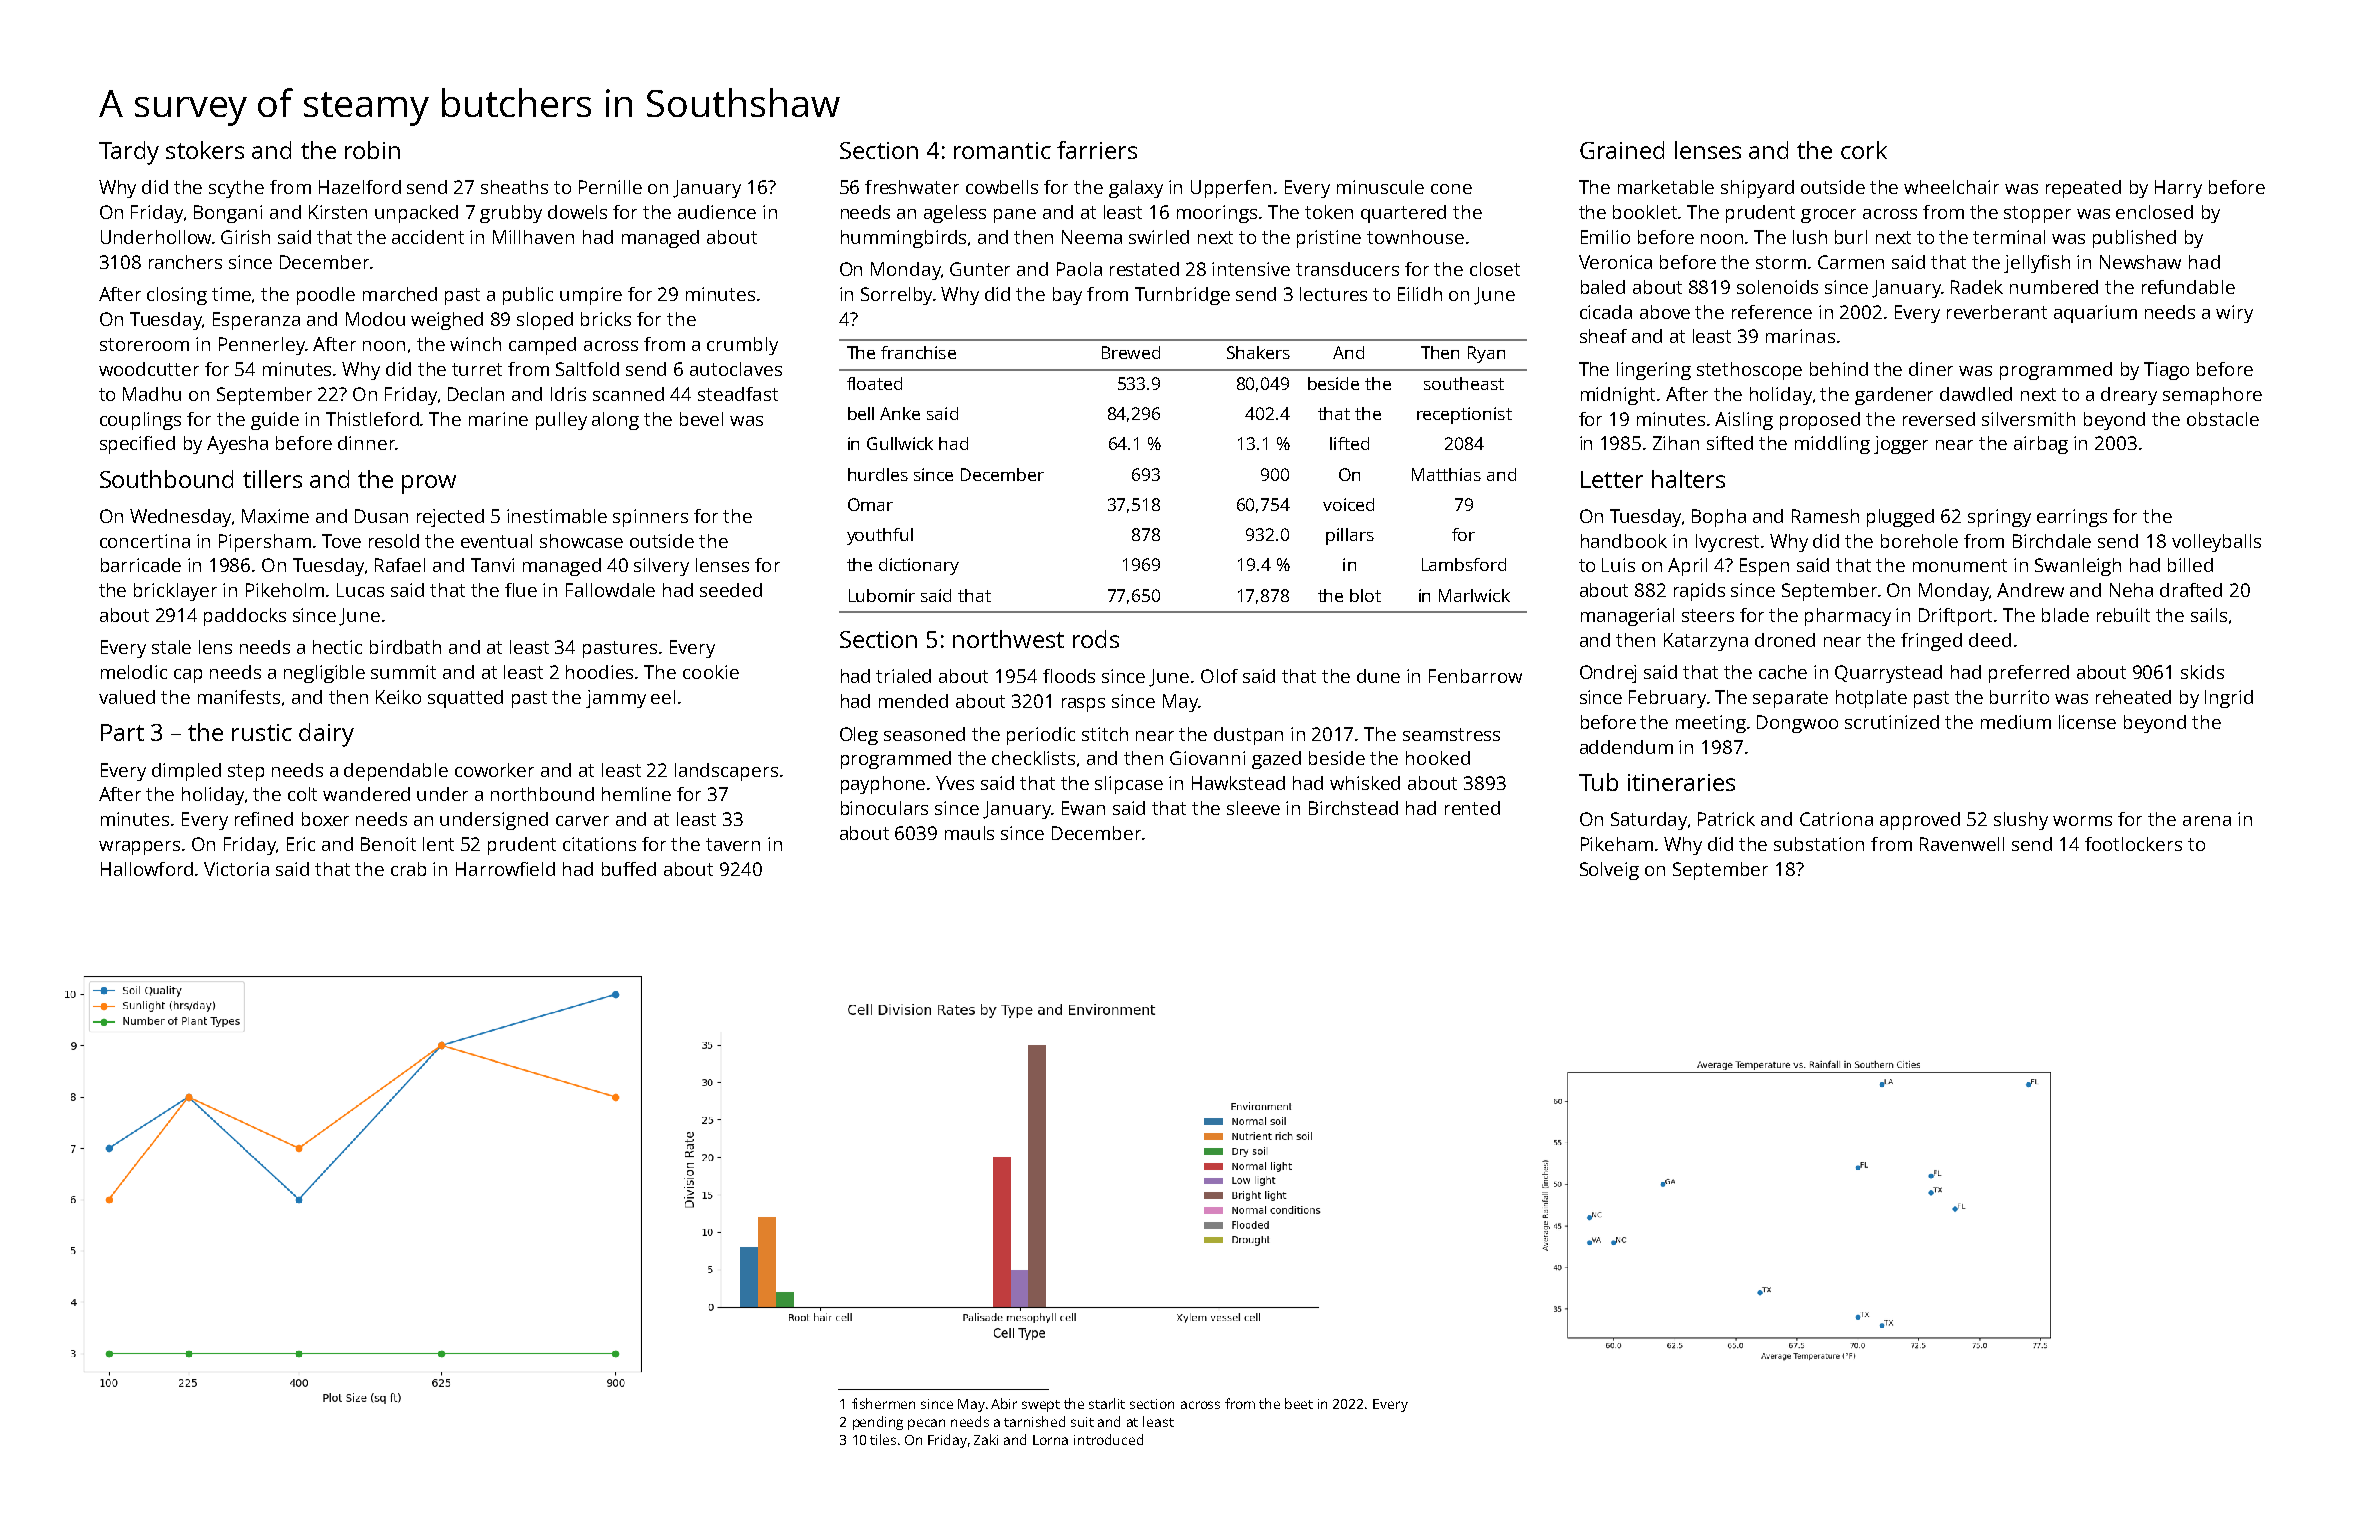 Image resolution: width=2365 pixels, height=1530 pixels. Describe the element at coordinates (141, 565) in the page. I see `barricade` at that location.
